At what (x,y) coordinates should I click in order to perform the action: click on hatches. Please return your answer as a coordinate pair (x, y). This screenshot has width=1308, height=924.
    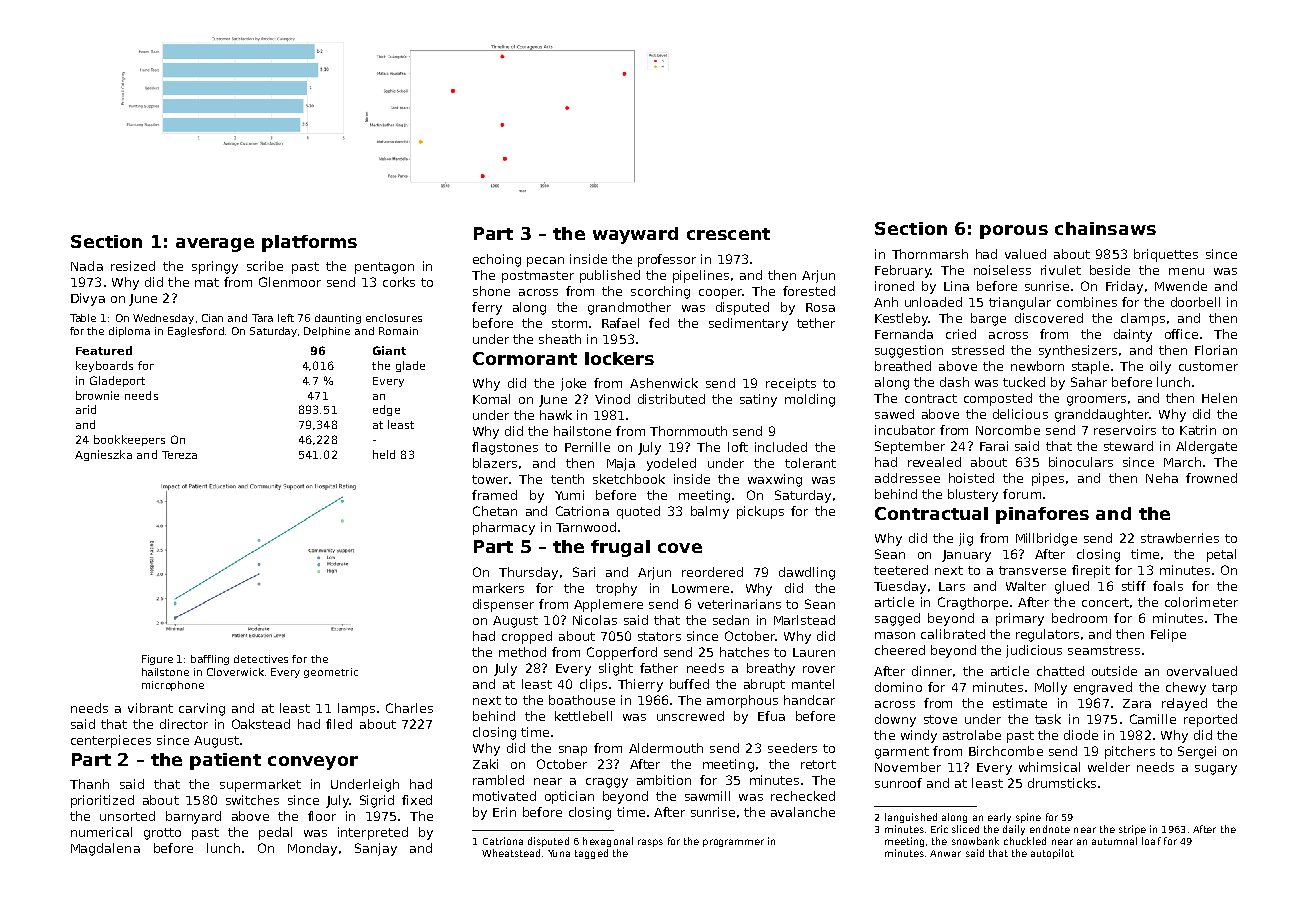
    Looking at the image, I should click on (744, 652).
